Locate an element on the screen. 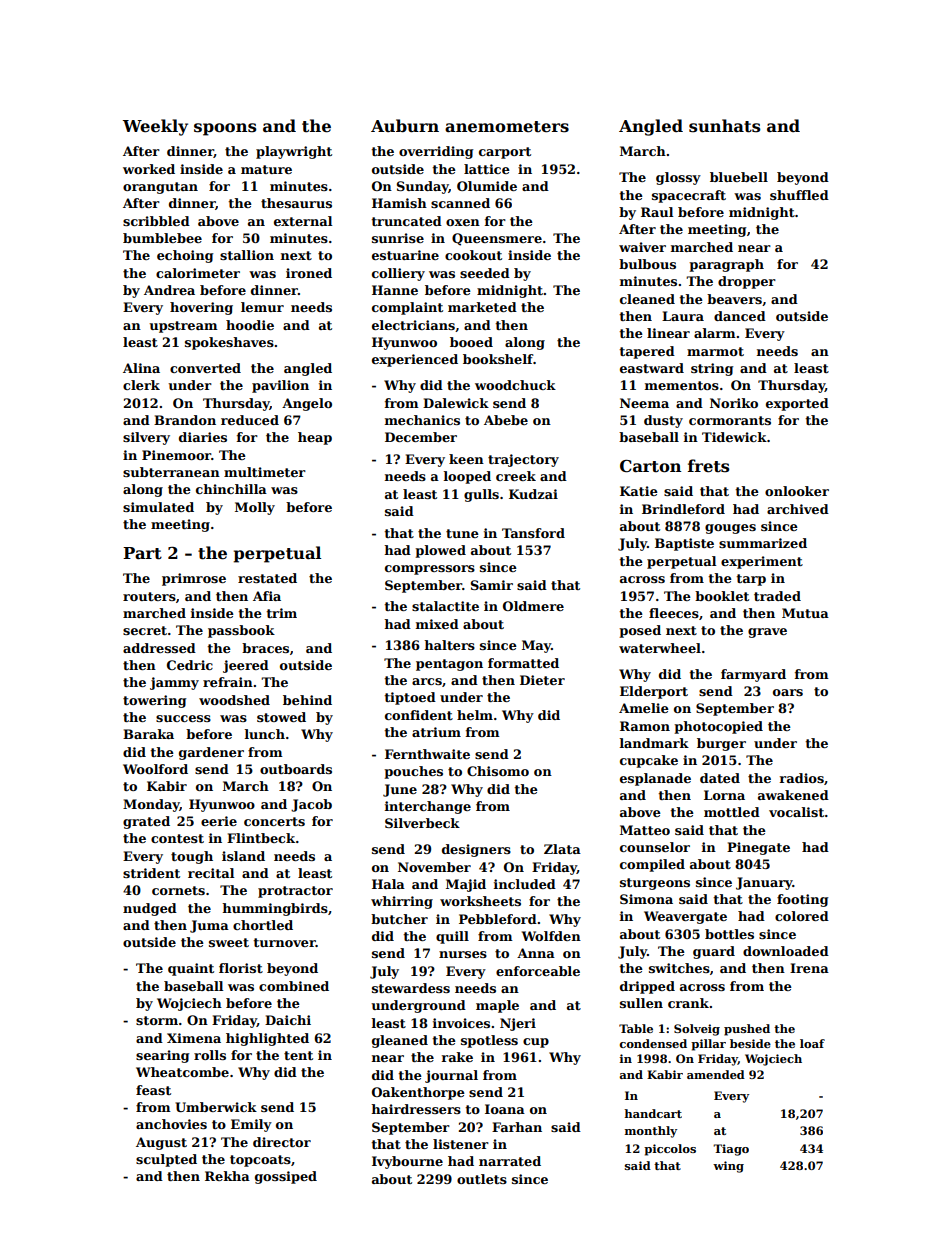 Image resolution: width=952 pixels, height=1233 pixels. vocalist is located at coordinates (797, 812).
